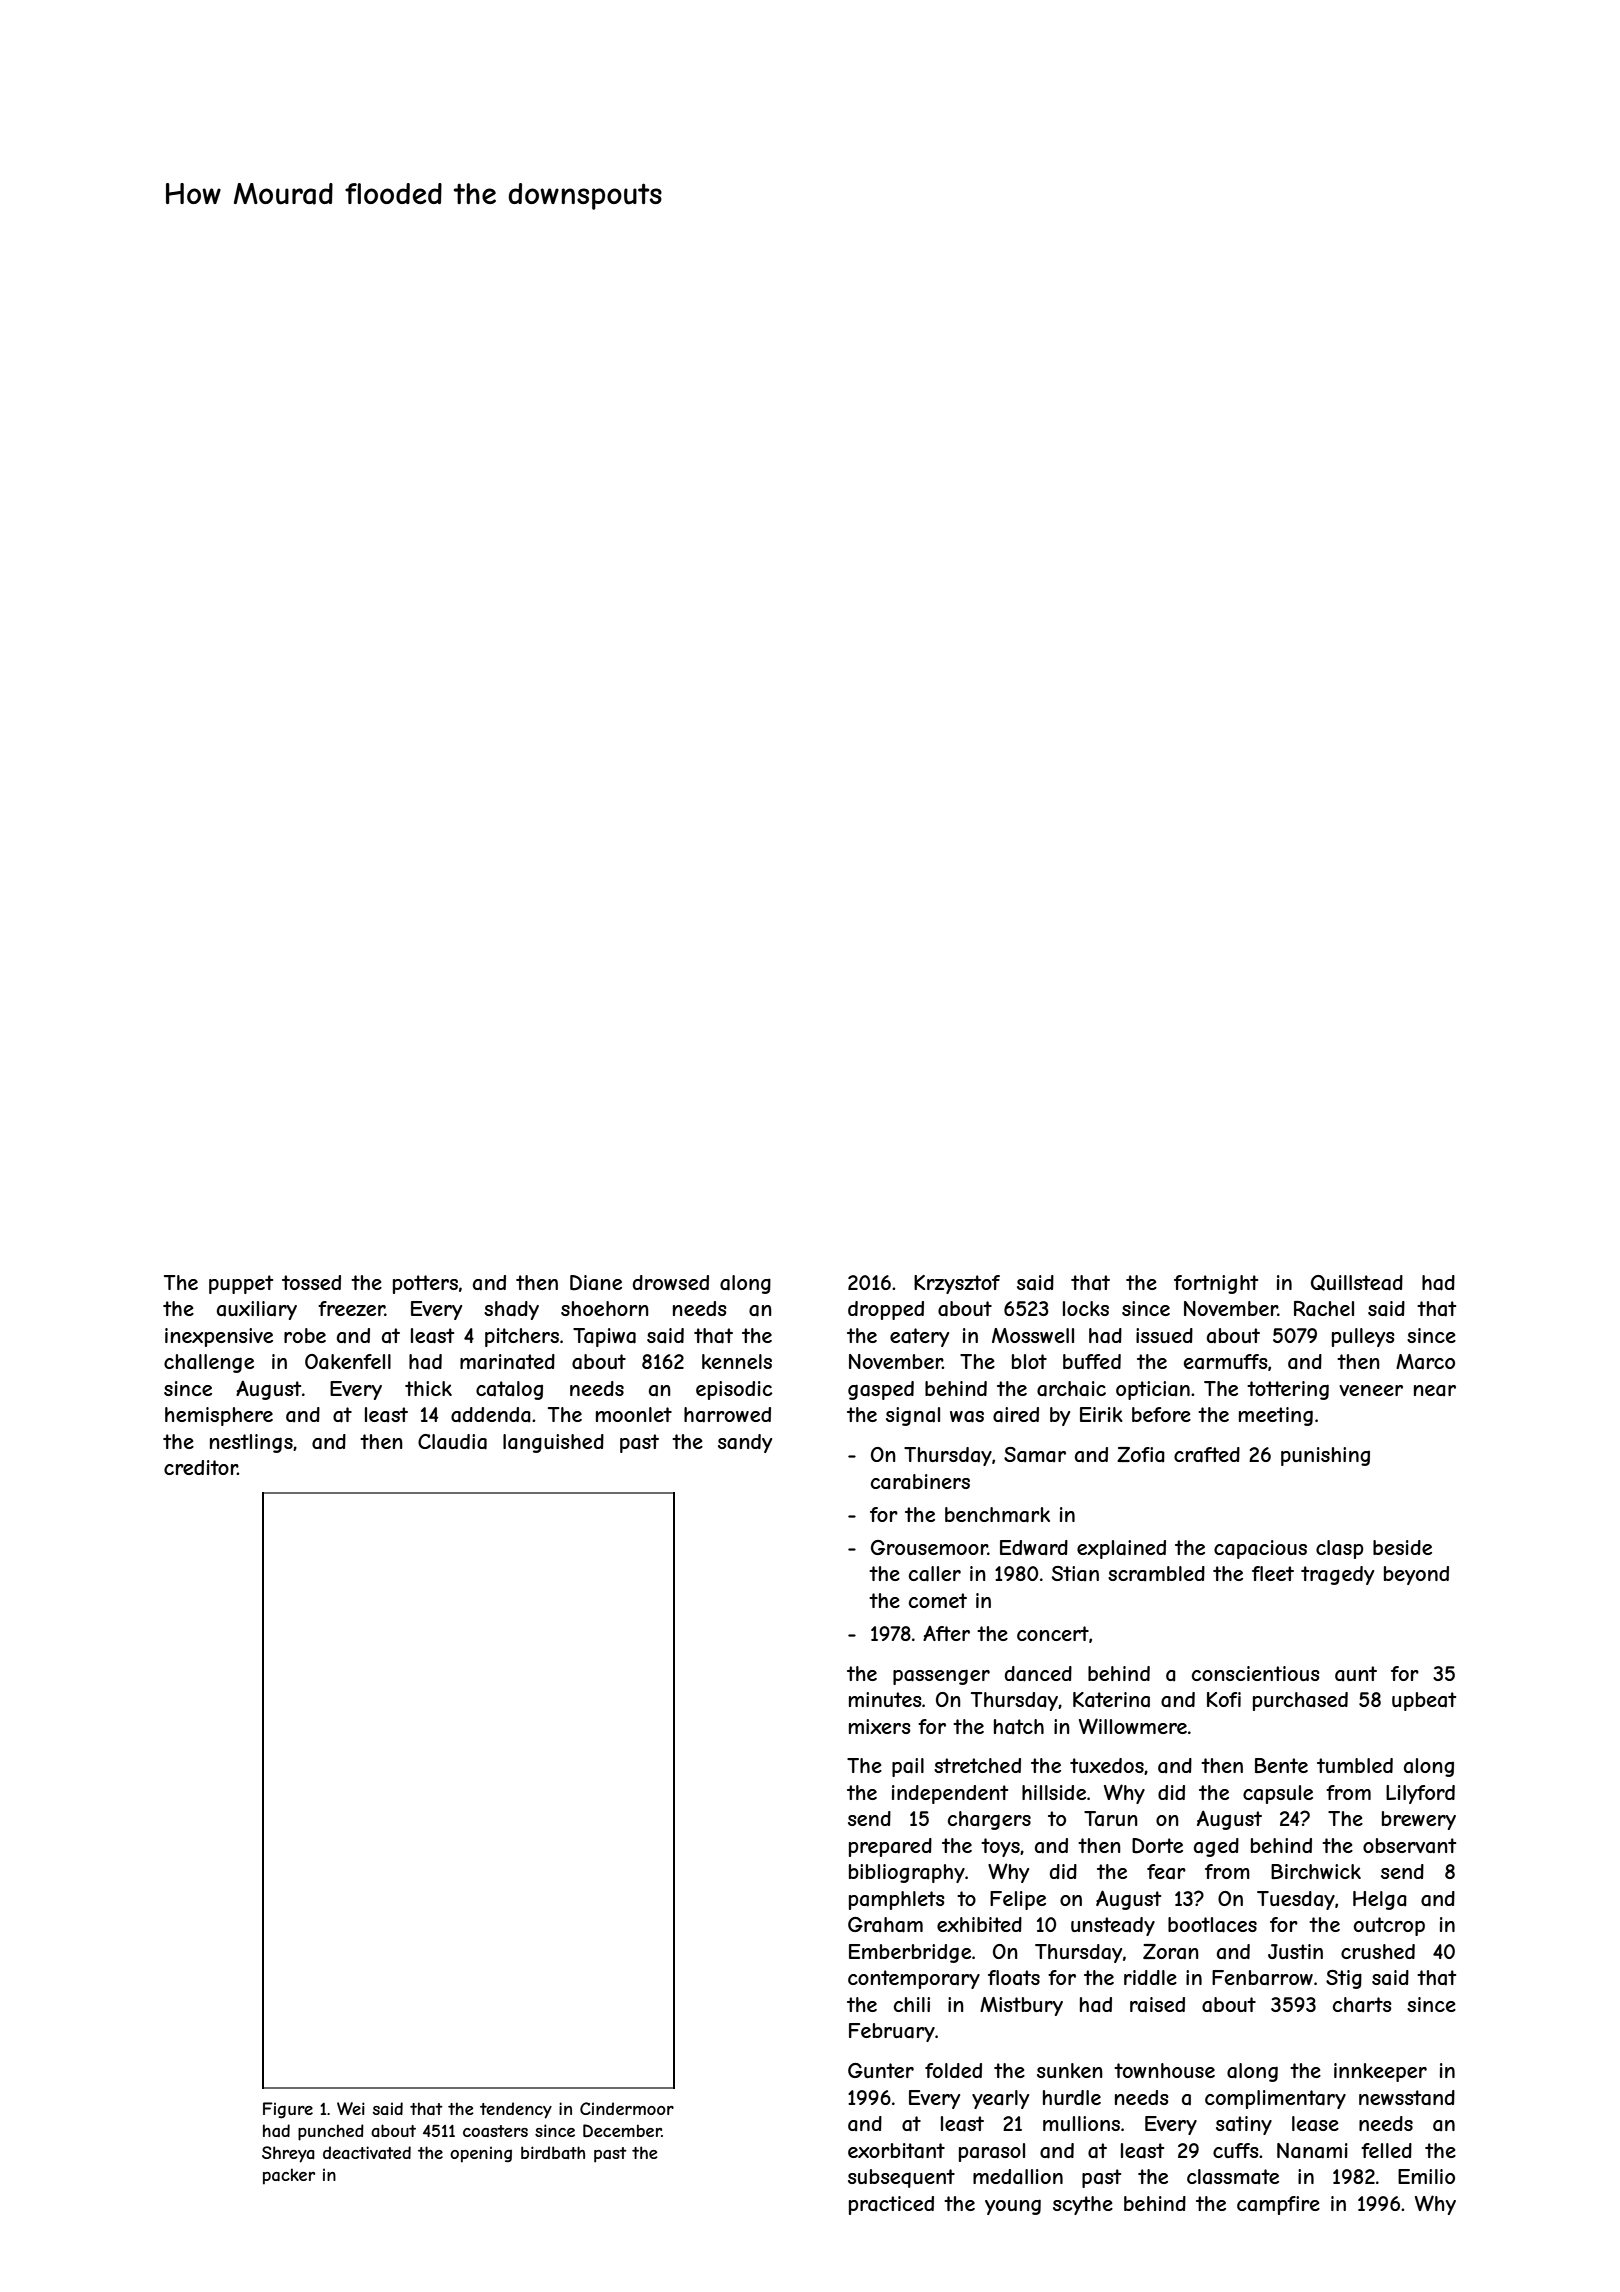  What do you see at coordinates (1083, 2205) in the page?
I see `scythe` at bounding box center [1083, 2205].
